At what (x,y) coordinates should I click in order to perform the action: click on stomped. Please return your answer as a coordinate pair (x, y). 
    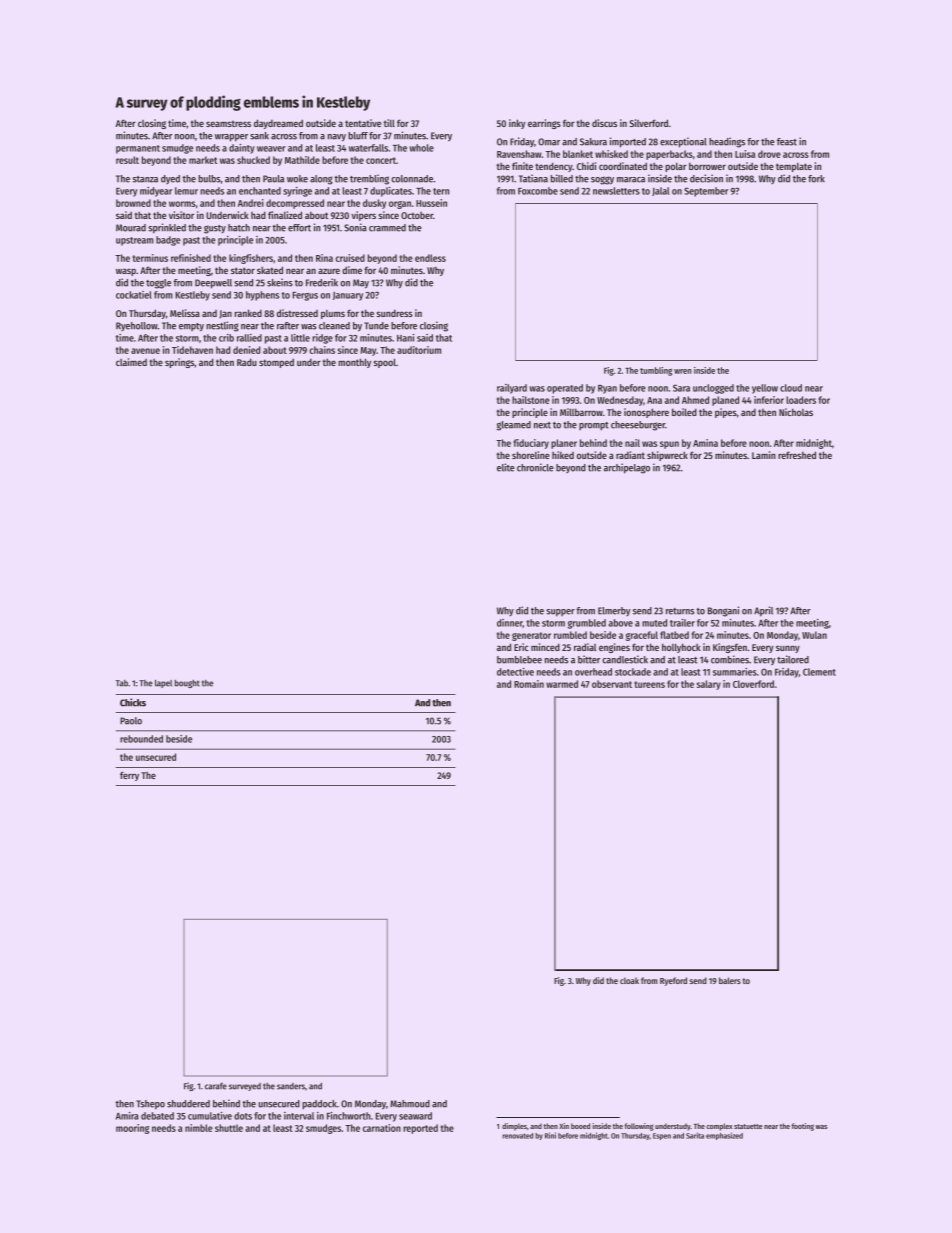
    Looking at the image, I should click on (276, 363).
